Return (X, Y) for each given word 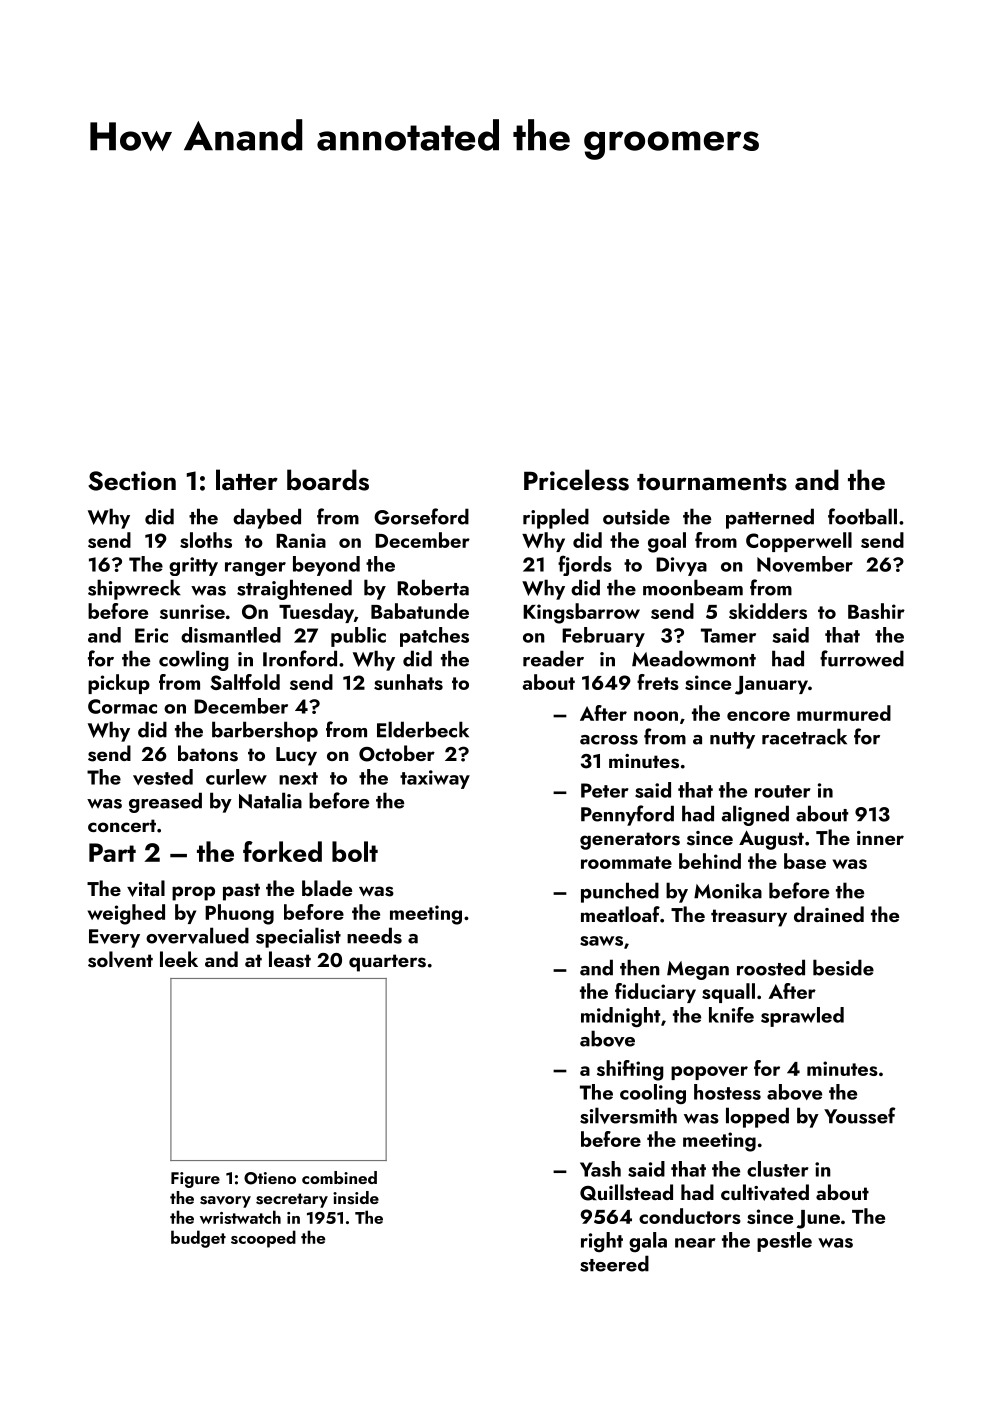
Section (132, 481)
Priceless (576, 480)
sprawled (802, 1017)
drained (829, 914)
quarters (387, 963)
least (290, 959)
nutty (732, 740)
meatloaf (620, 914)
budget (198, 1239)
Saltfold (245, 682)
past (241, 892)
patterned (770, 518)
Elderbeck (423, 729)
